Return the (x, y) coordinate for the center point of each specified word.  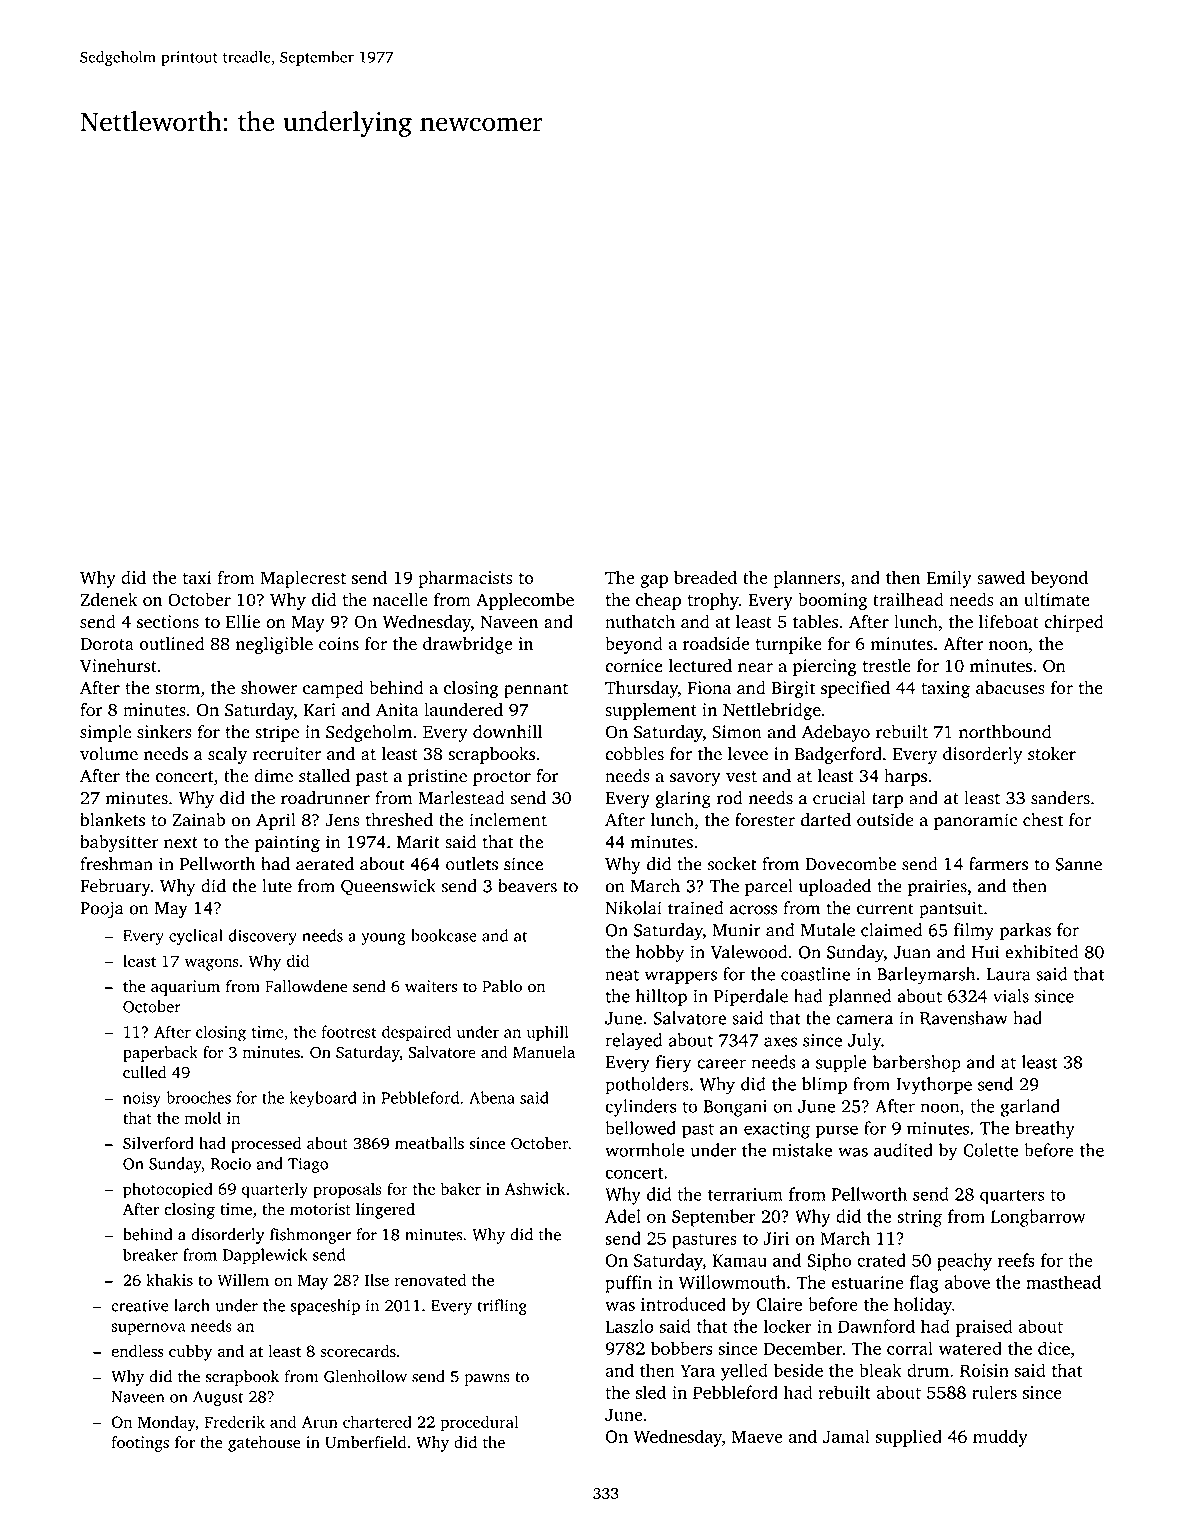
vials (1011, 996)
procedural (479, 1423)
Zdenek (108, 599)
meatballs (429, 1143)
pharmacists (465, 579)
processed (266, 1145)
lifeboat (1009, 621)
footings (140, 1444)
